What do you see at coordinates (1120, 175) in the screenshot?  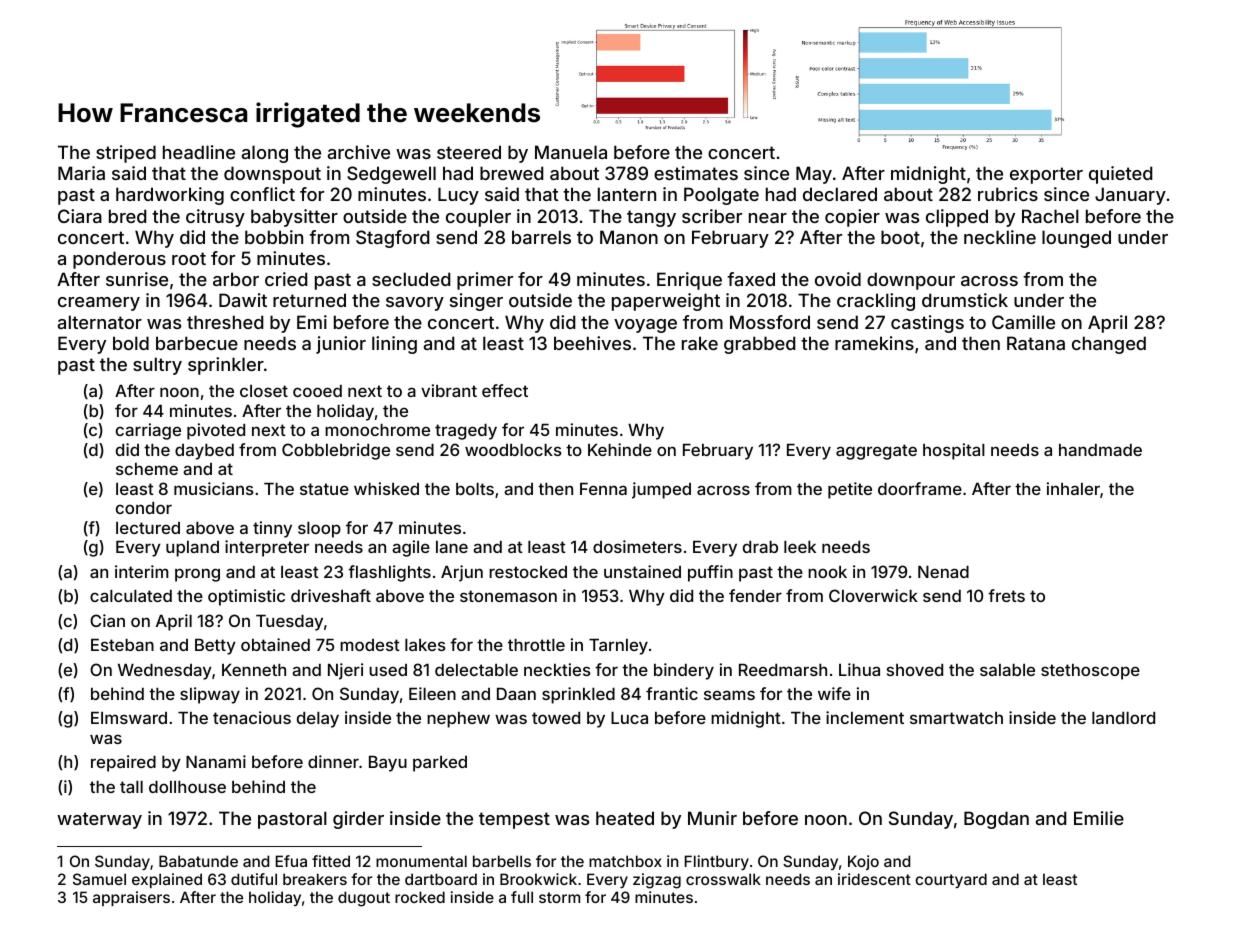 I see `quieted` at bounding box center [1120, 175].
